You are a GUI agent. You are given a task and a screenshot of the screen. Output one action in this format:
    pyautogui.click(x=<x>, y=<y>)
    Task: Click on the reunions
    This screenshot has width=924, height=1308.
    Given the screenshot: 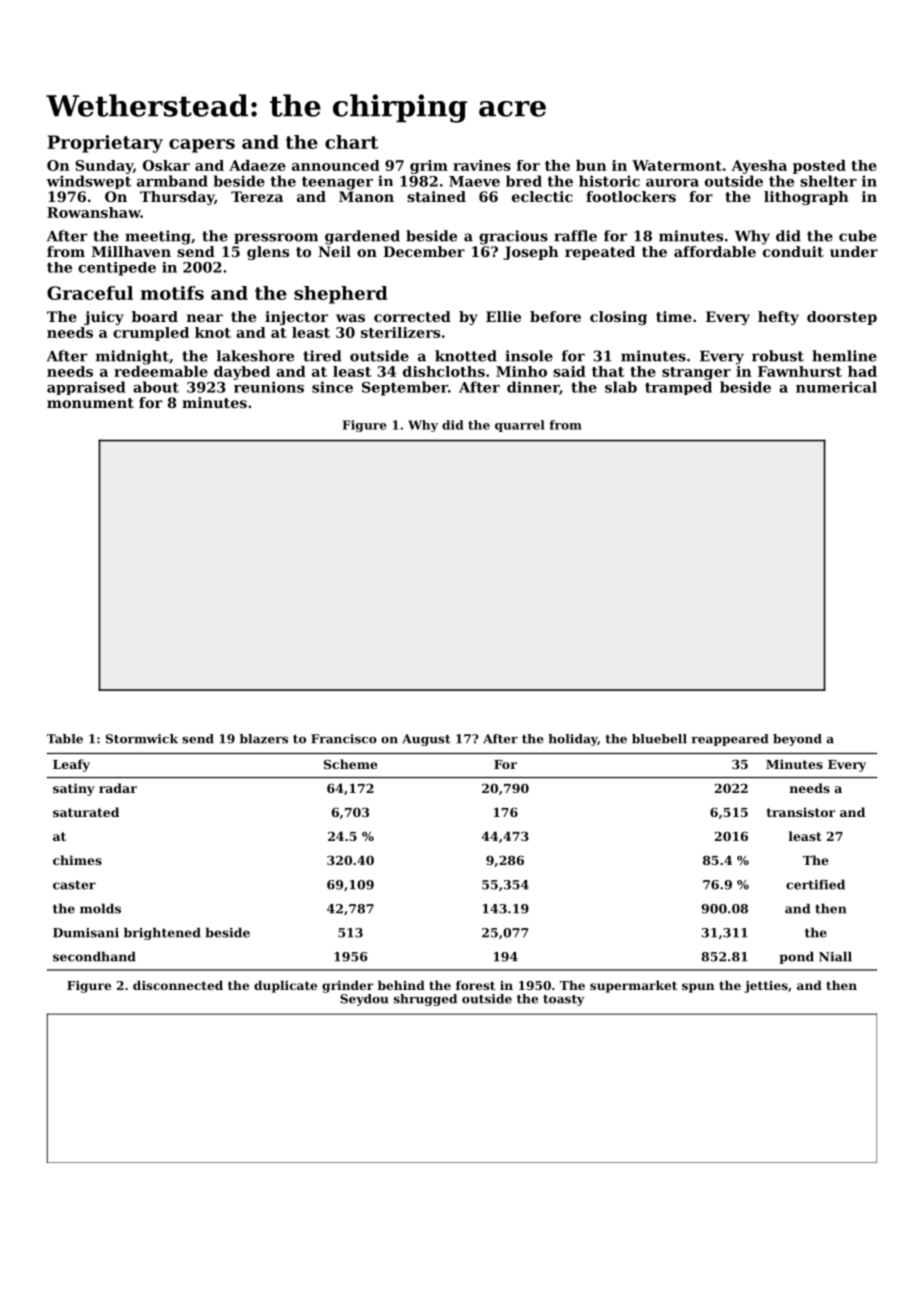 What is the action you would take?
    pyautogui.click(x=269, y=387)
